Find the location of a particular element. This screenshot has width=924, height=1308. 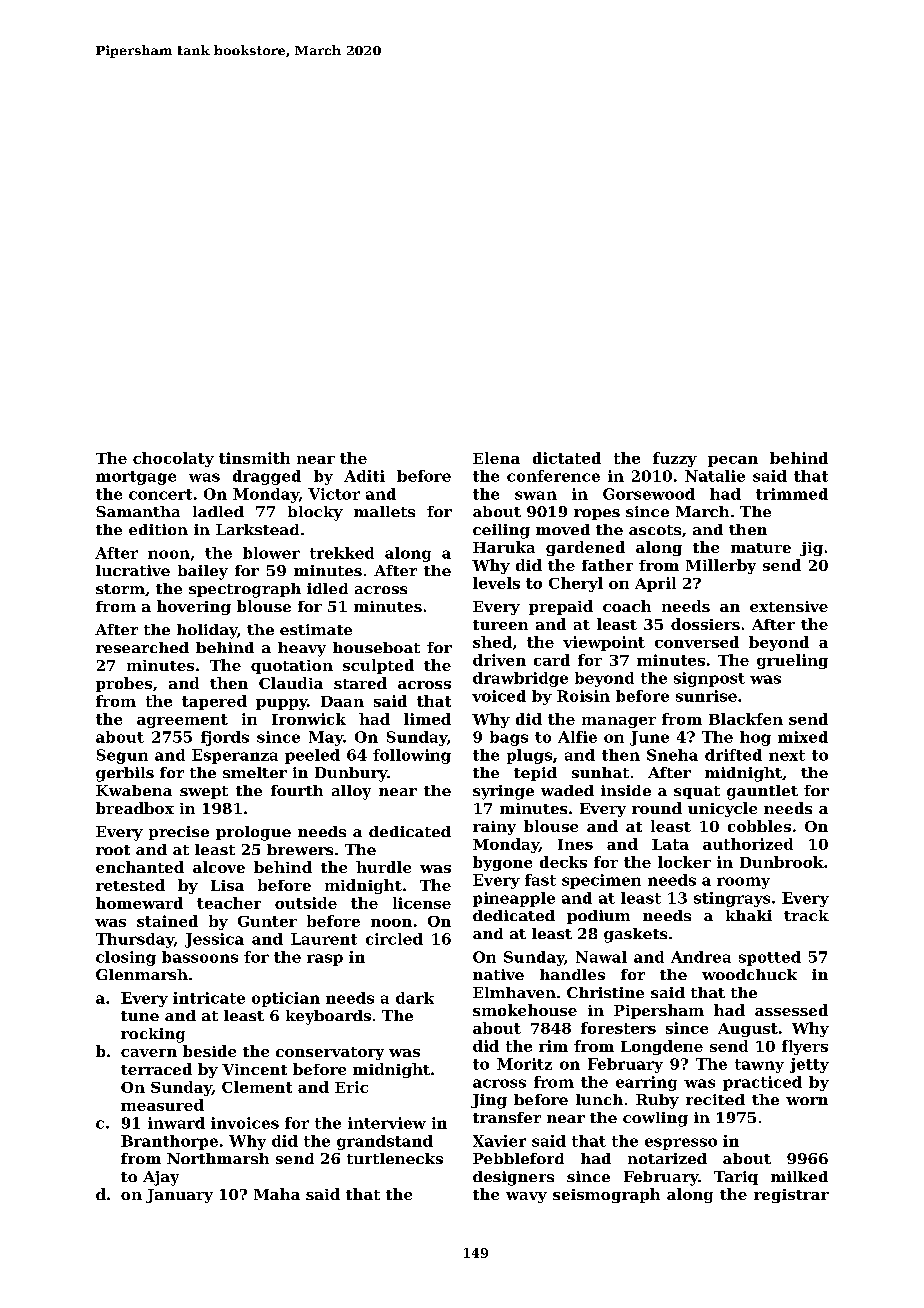

chocolaty is located at coordinates (173, 459).
